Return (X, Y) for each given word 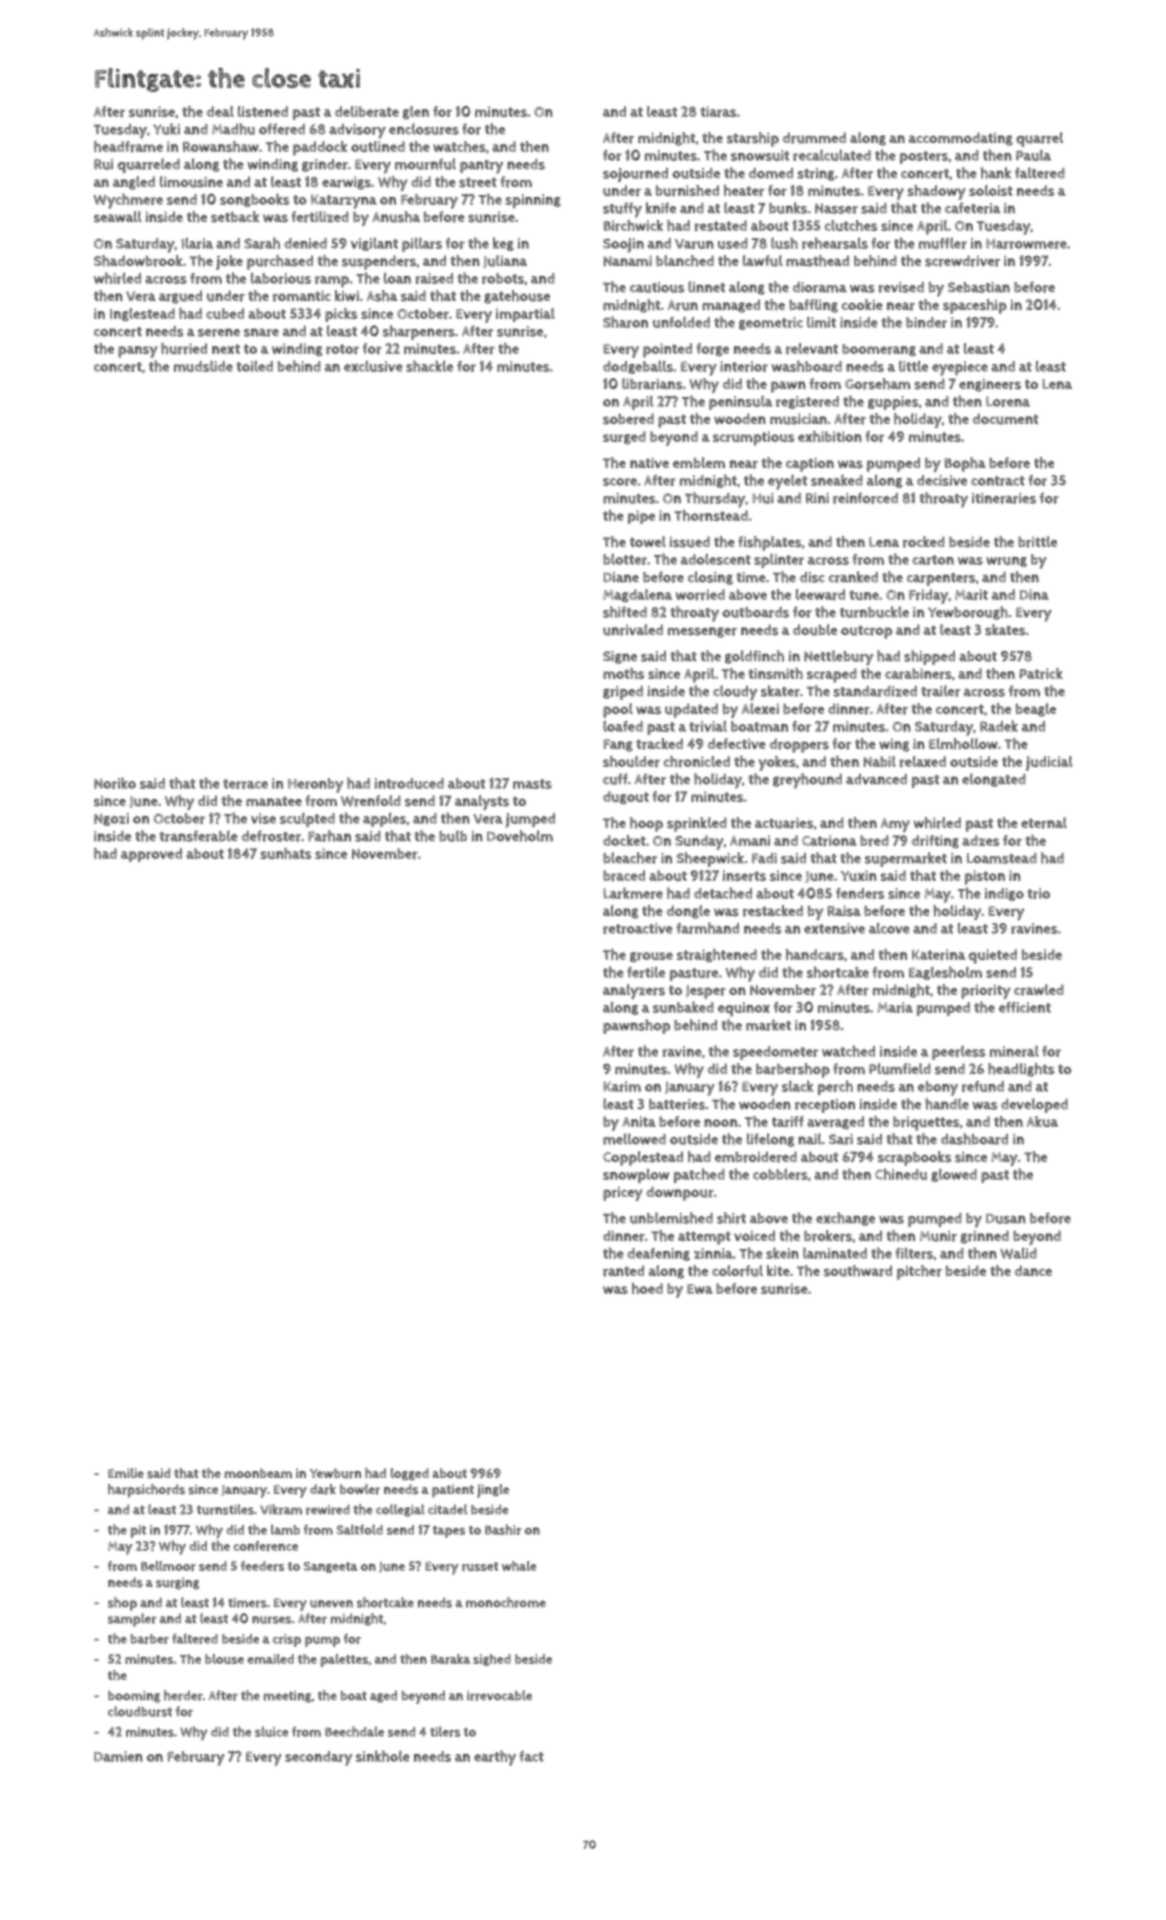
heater (744, 190)
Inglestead (142, 314)
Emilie (126, 1473)
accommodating (961, 139)
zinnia (713, 1253)
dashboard (974, 1139)
